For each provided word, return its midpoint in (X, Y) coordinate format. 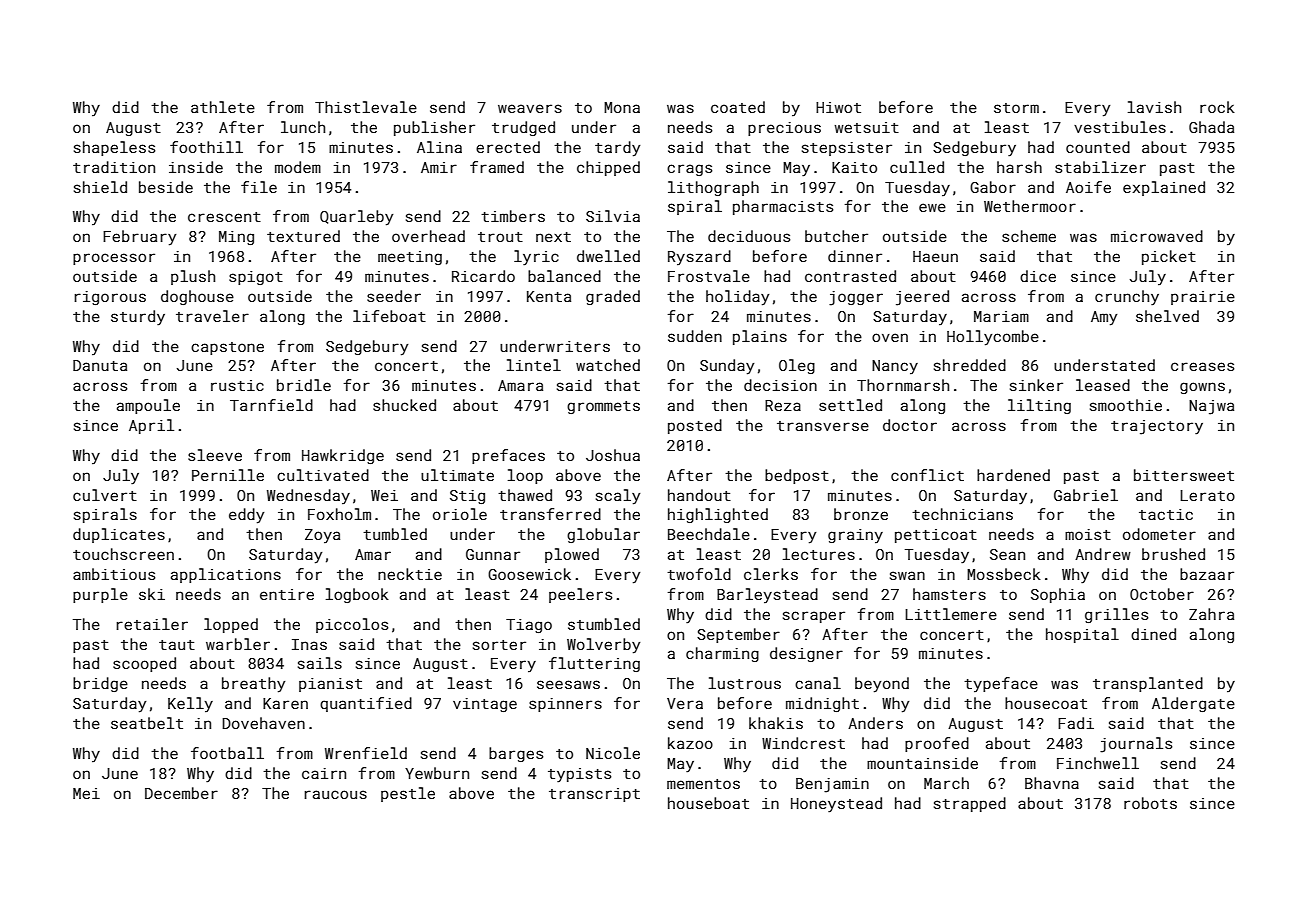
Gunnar (493, 554)
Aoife (1088, 187)
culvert (105, 495)
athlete (223, 107)
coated (738, 107)
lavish (1154, 107)
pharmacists (783, 207)
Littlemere (951, 614)
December (181, 793)
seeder (394, 296)
